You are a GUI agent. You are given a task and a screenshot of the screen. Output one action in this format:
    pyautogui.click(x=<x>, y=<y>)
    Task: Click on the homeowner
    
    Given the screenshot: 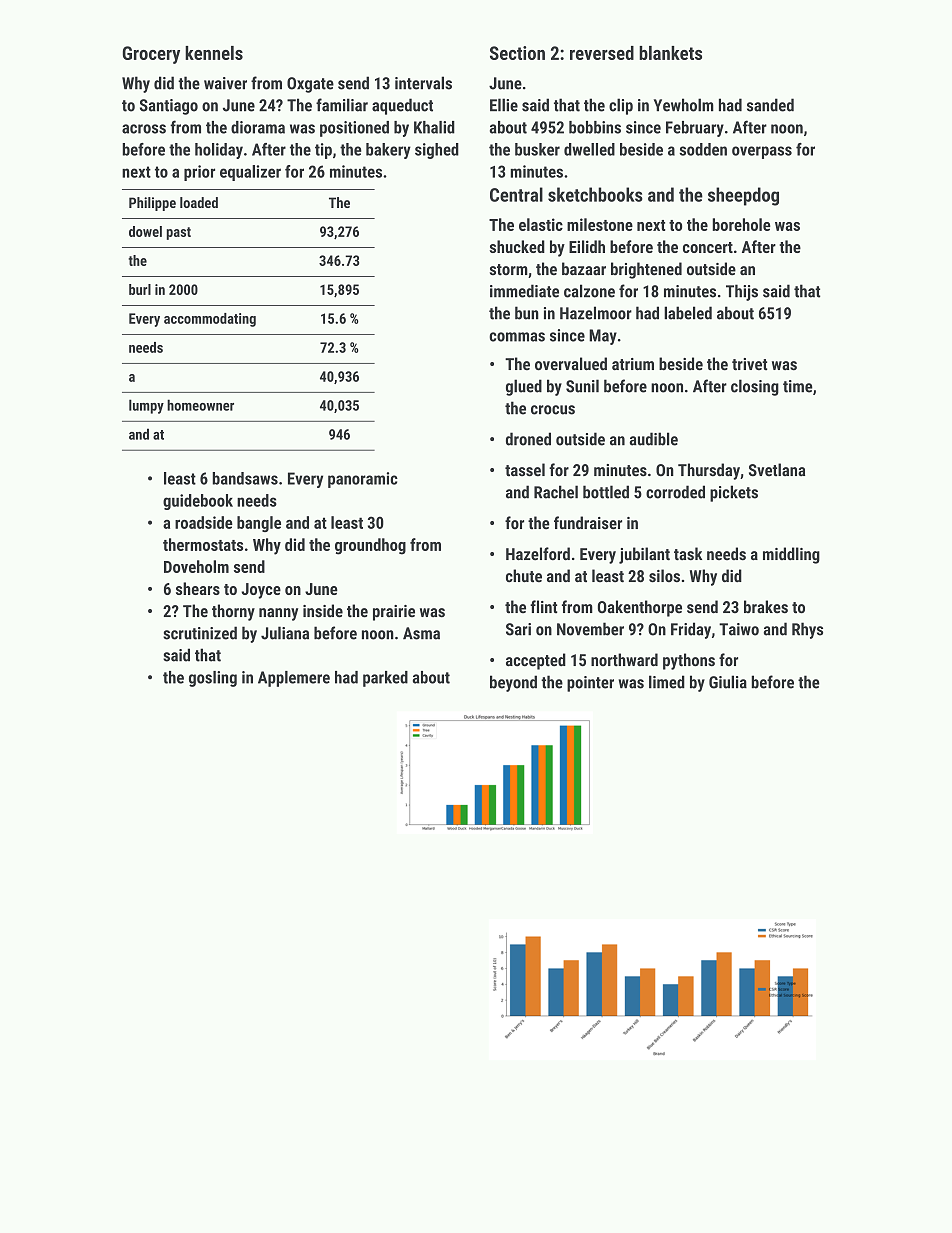 What is the action you would take?
    pyautogui.click(x=200, y=405)
